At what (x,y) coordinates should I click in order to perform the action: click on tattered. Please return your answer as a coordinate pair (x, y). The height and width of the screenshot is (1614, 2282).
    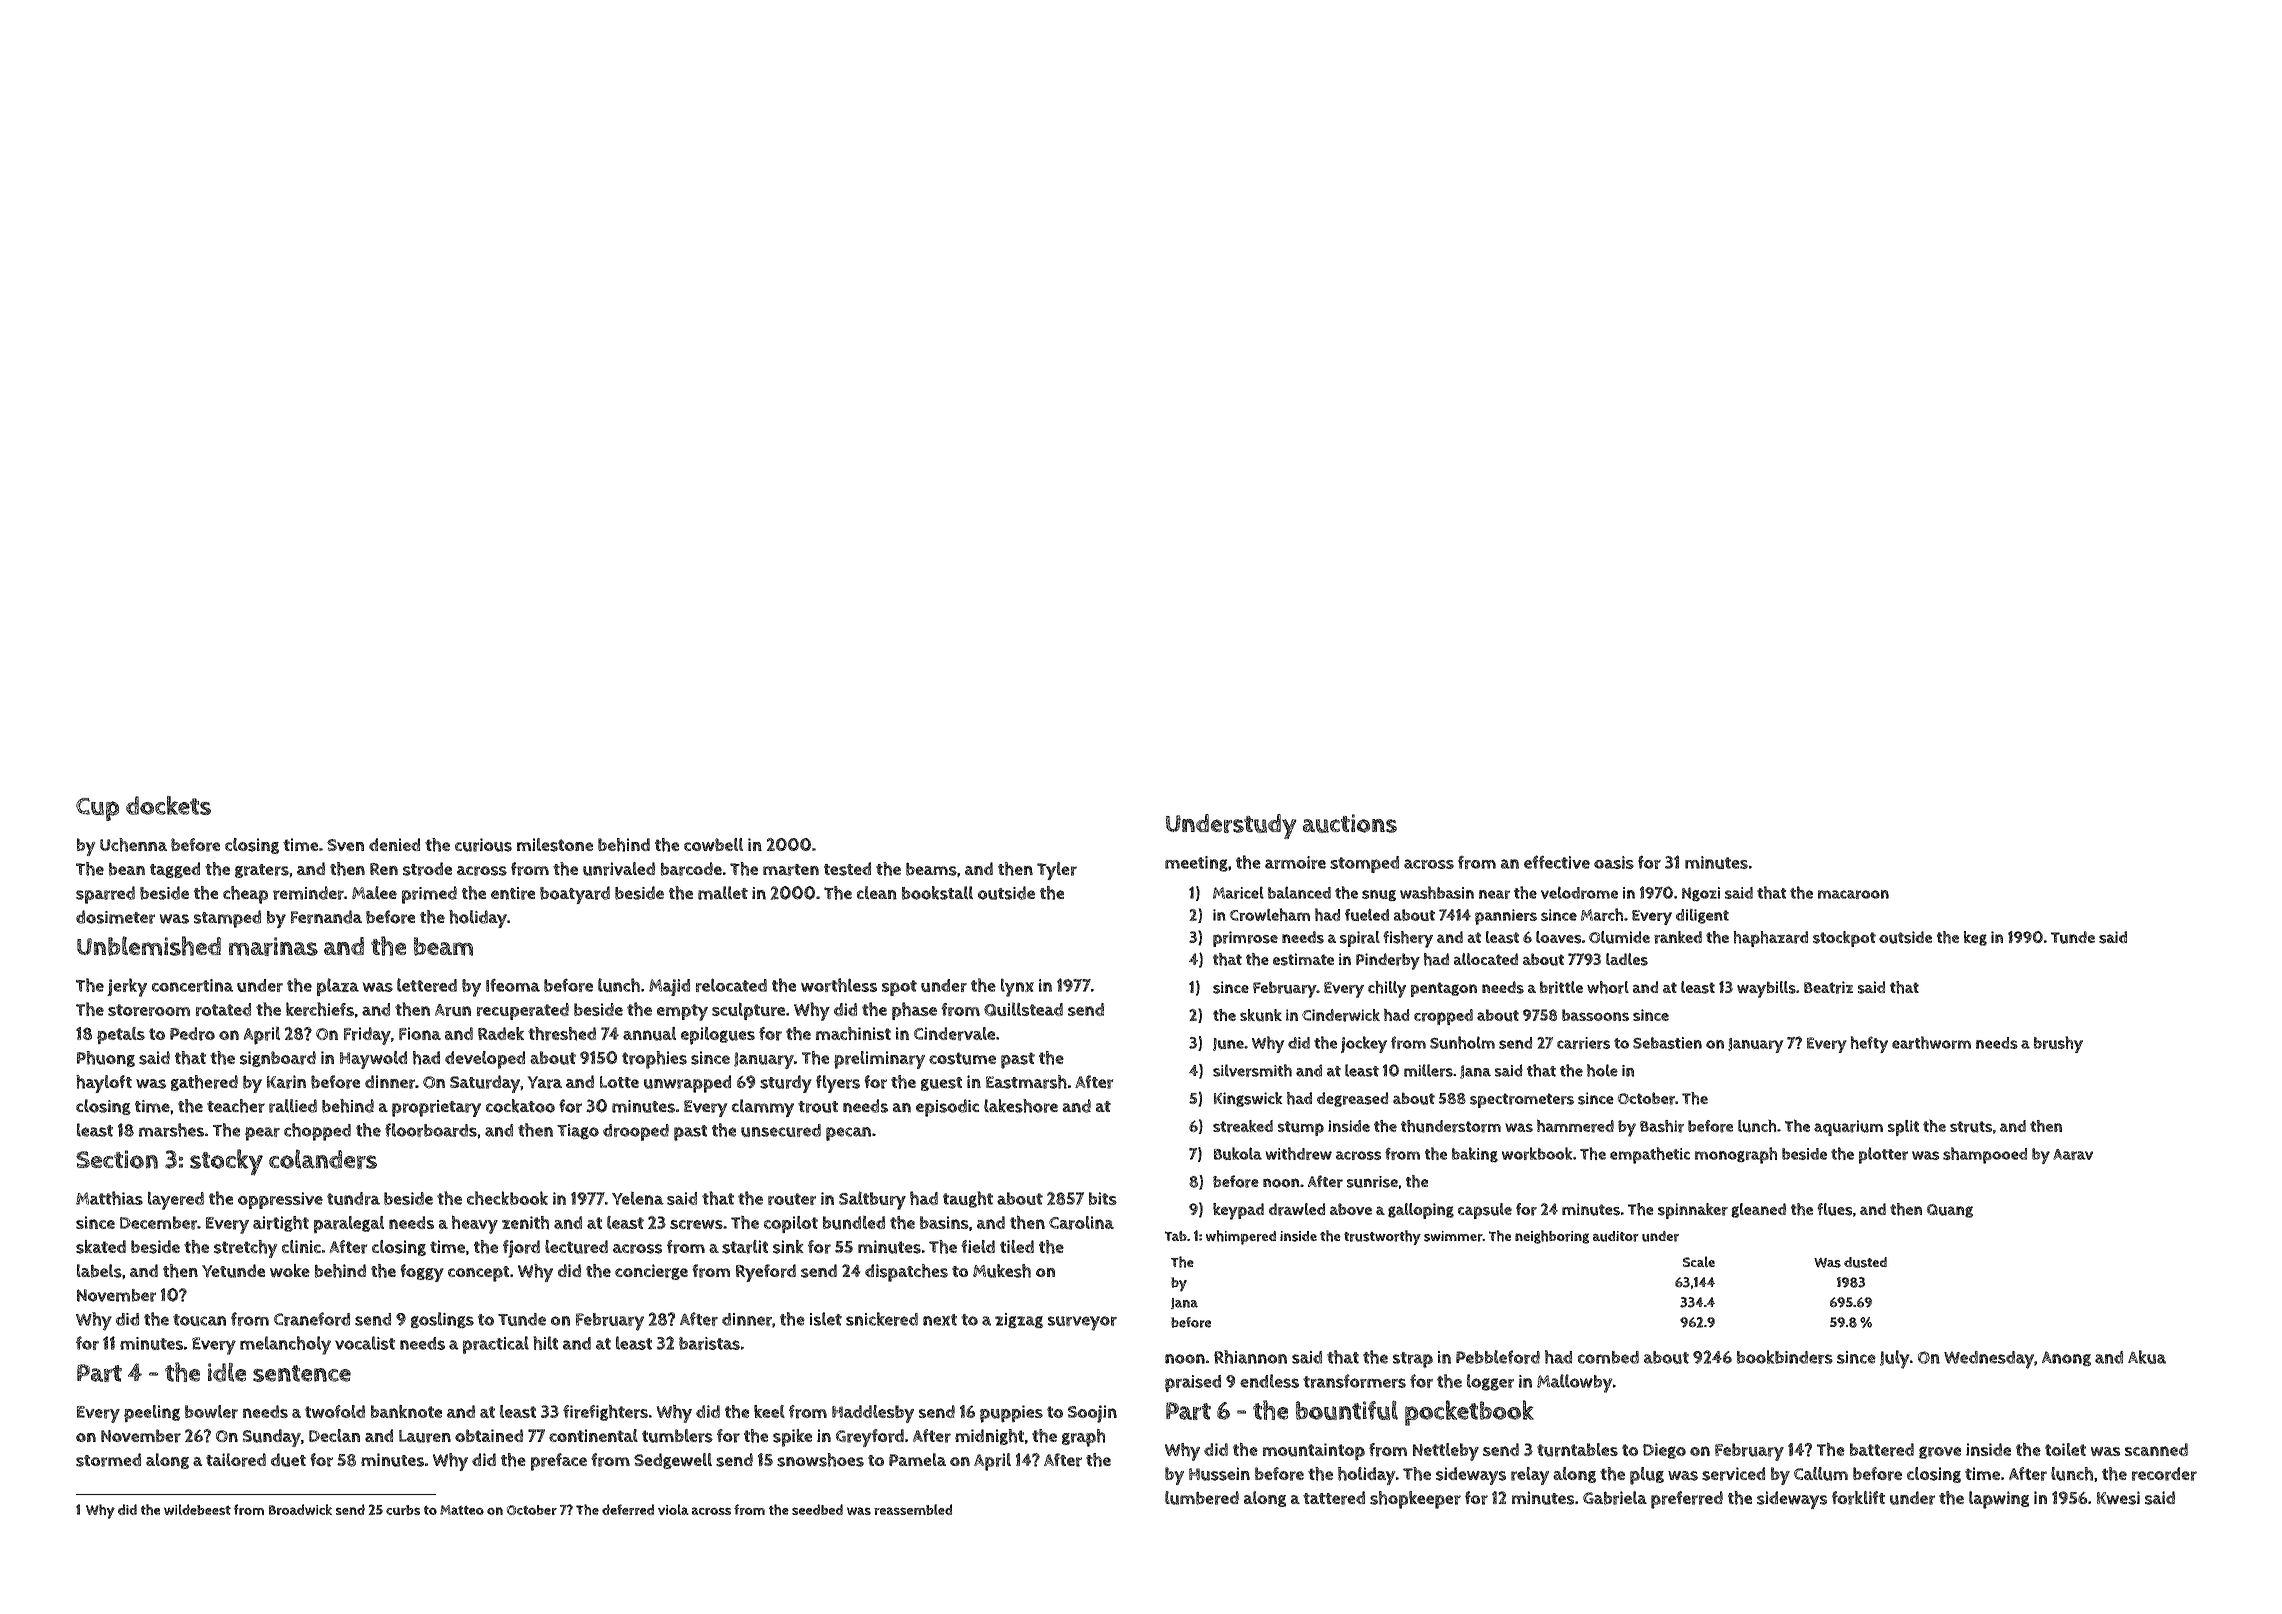
    Looking at the image, I should click on (1334, 1498).
